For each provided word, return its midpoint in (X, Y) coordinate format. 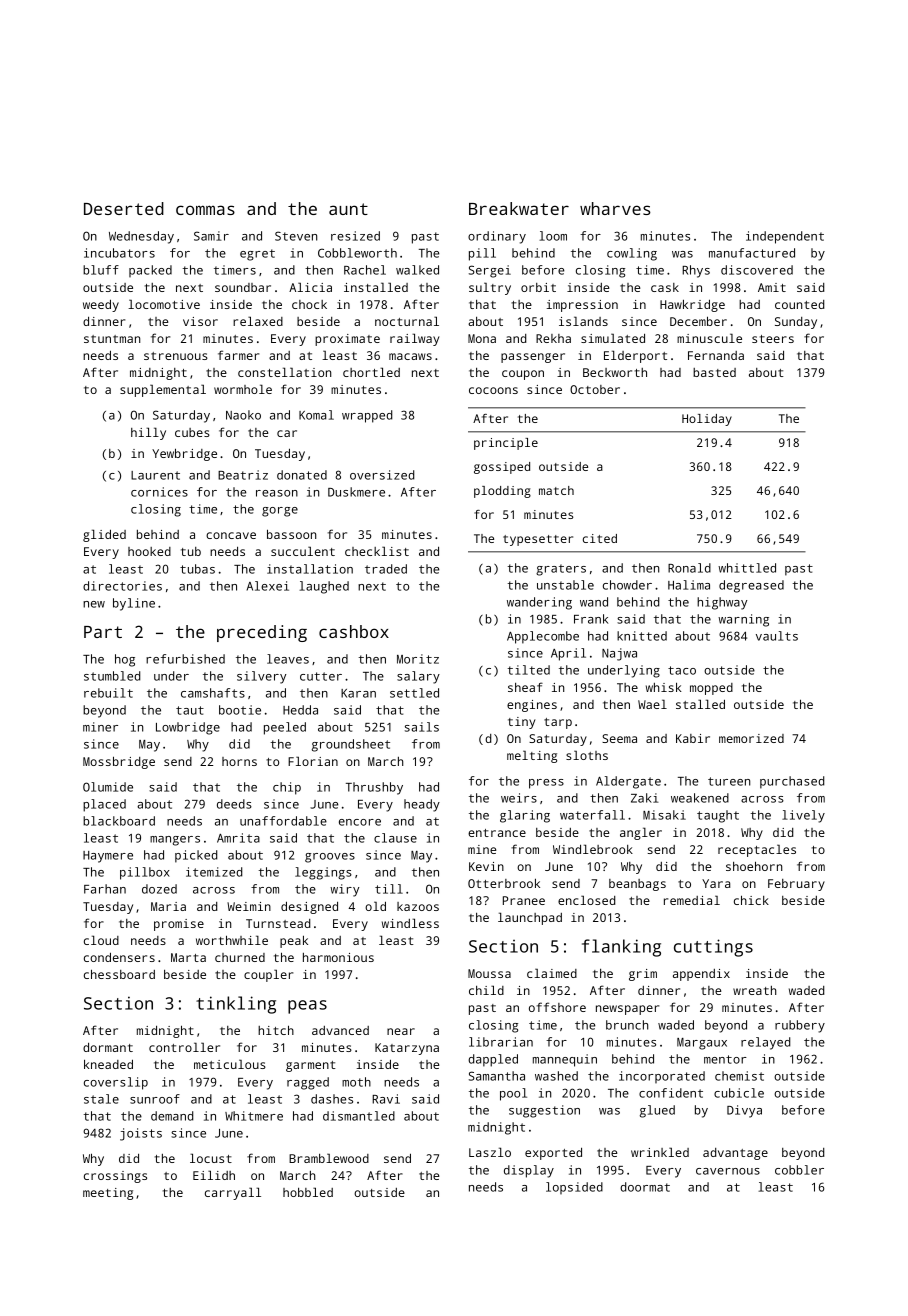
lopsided (574, 1188)
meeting (108, 1194)
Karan (358, 693)
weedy (101, 305)
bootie (240, 710)
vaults (777, 636)
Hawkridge (692, 305)
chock (309, 304)
